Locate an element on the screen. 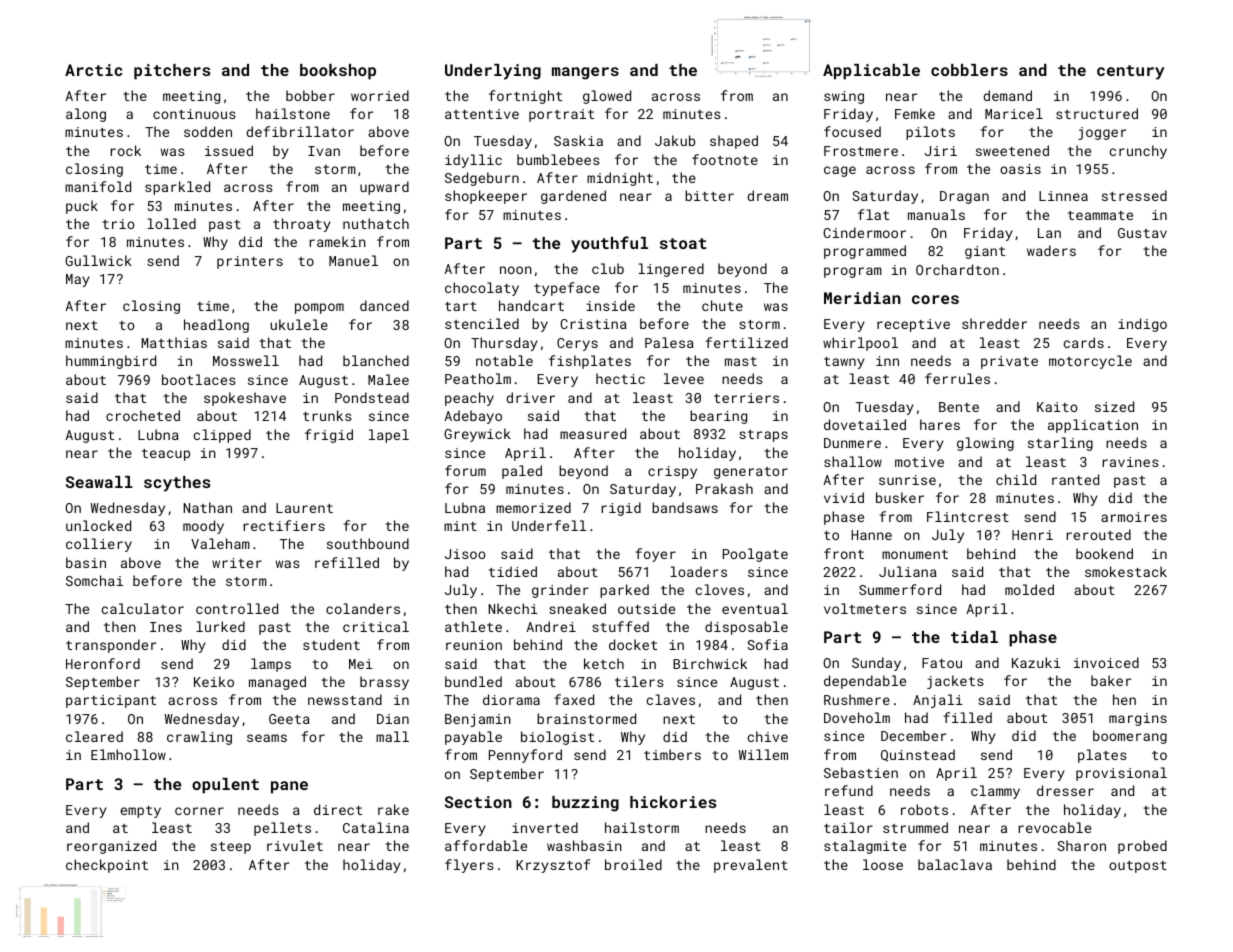  baker is located at coordinates (1111, 680).
